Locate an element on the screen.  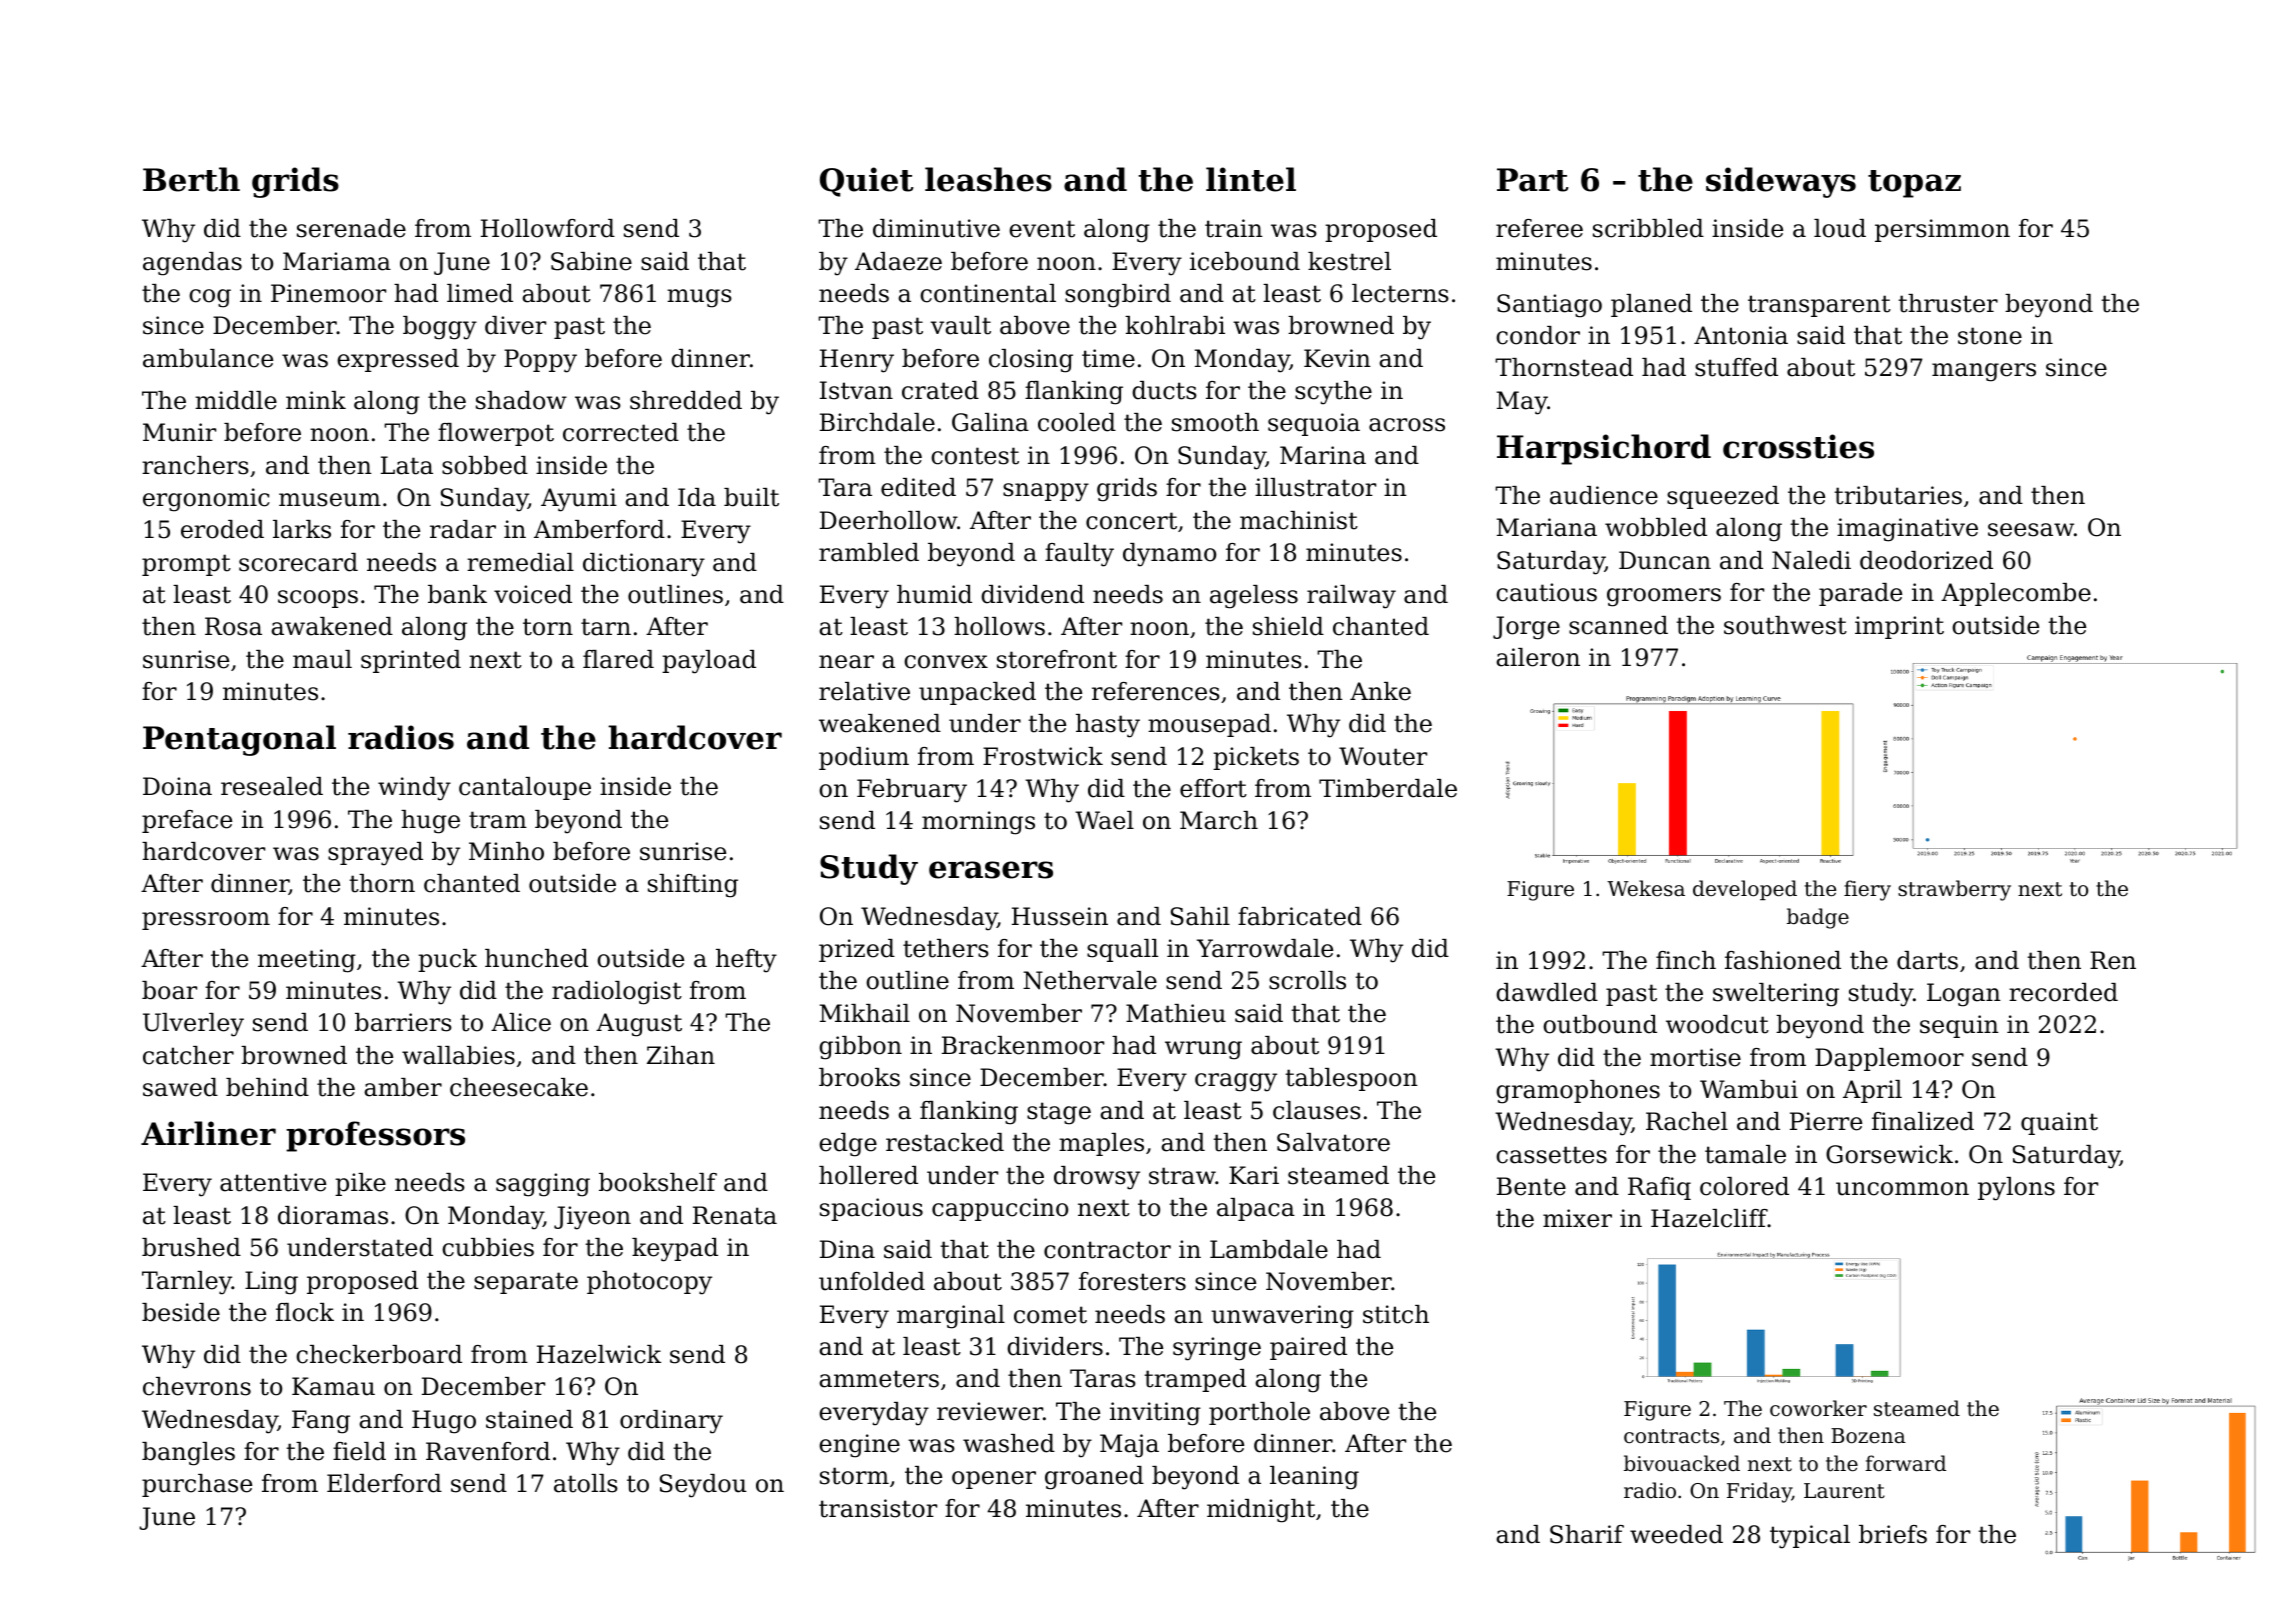
purchase is located at coordinates (197, 1485).
